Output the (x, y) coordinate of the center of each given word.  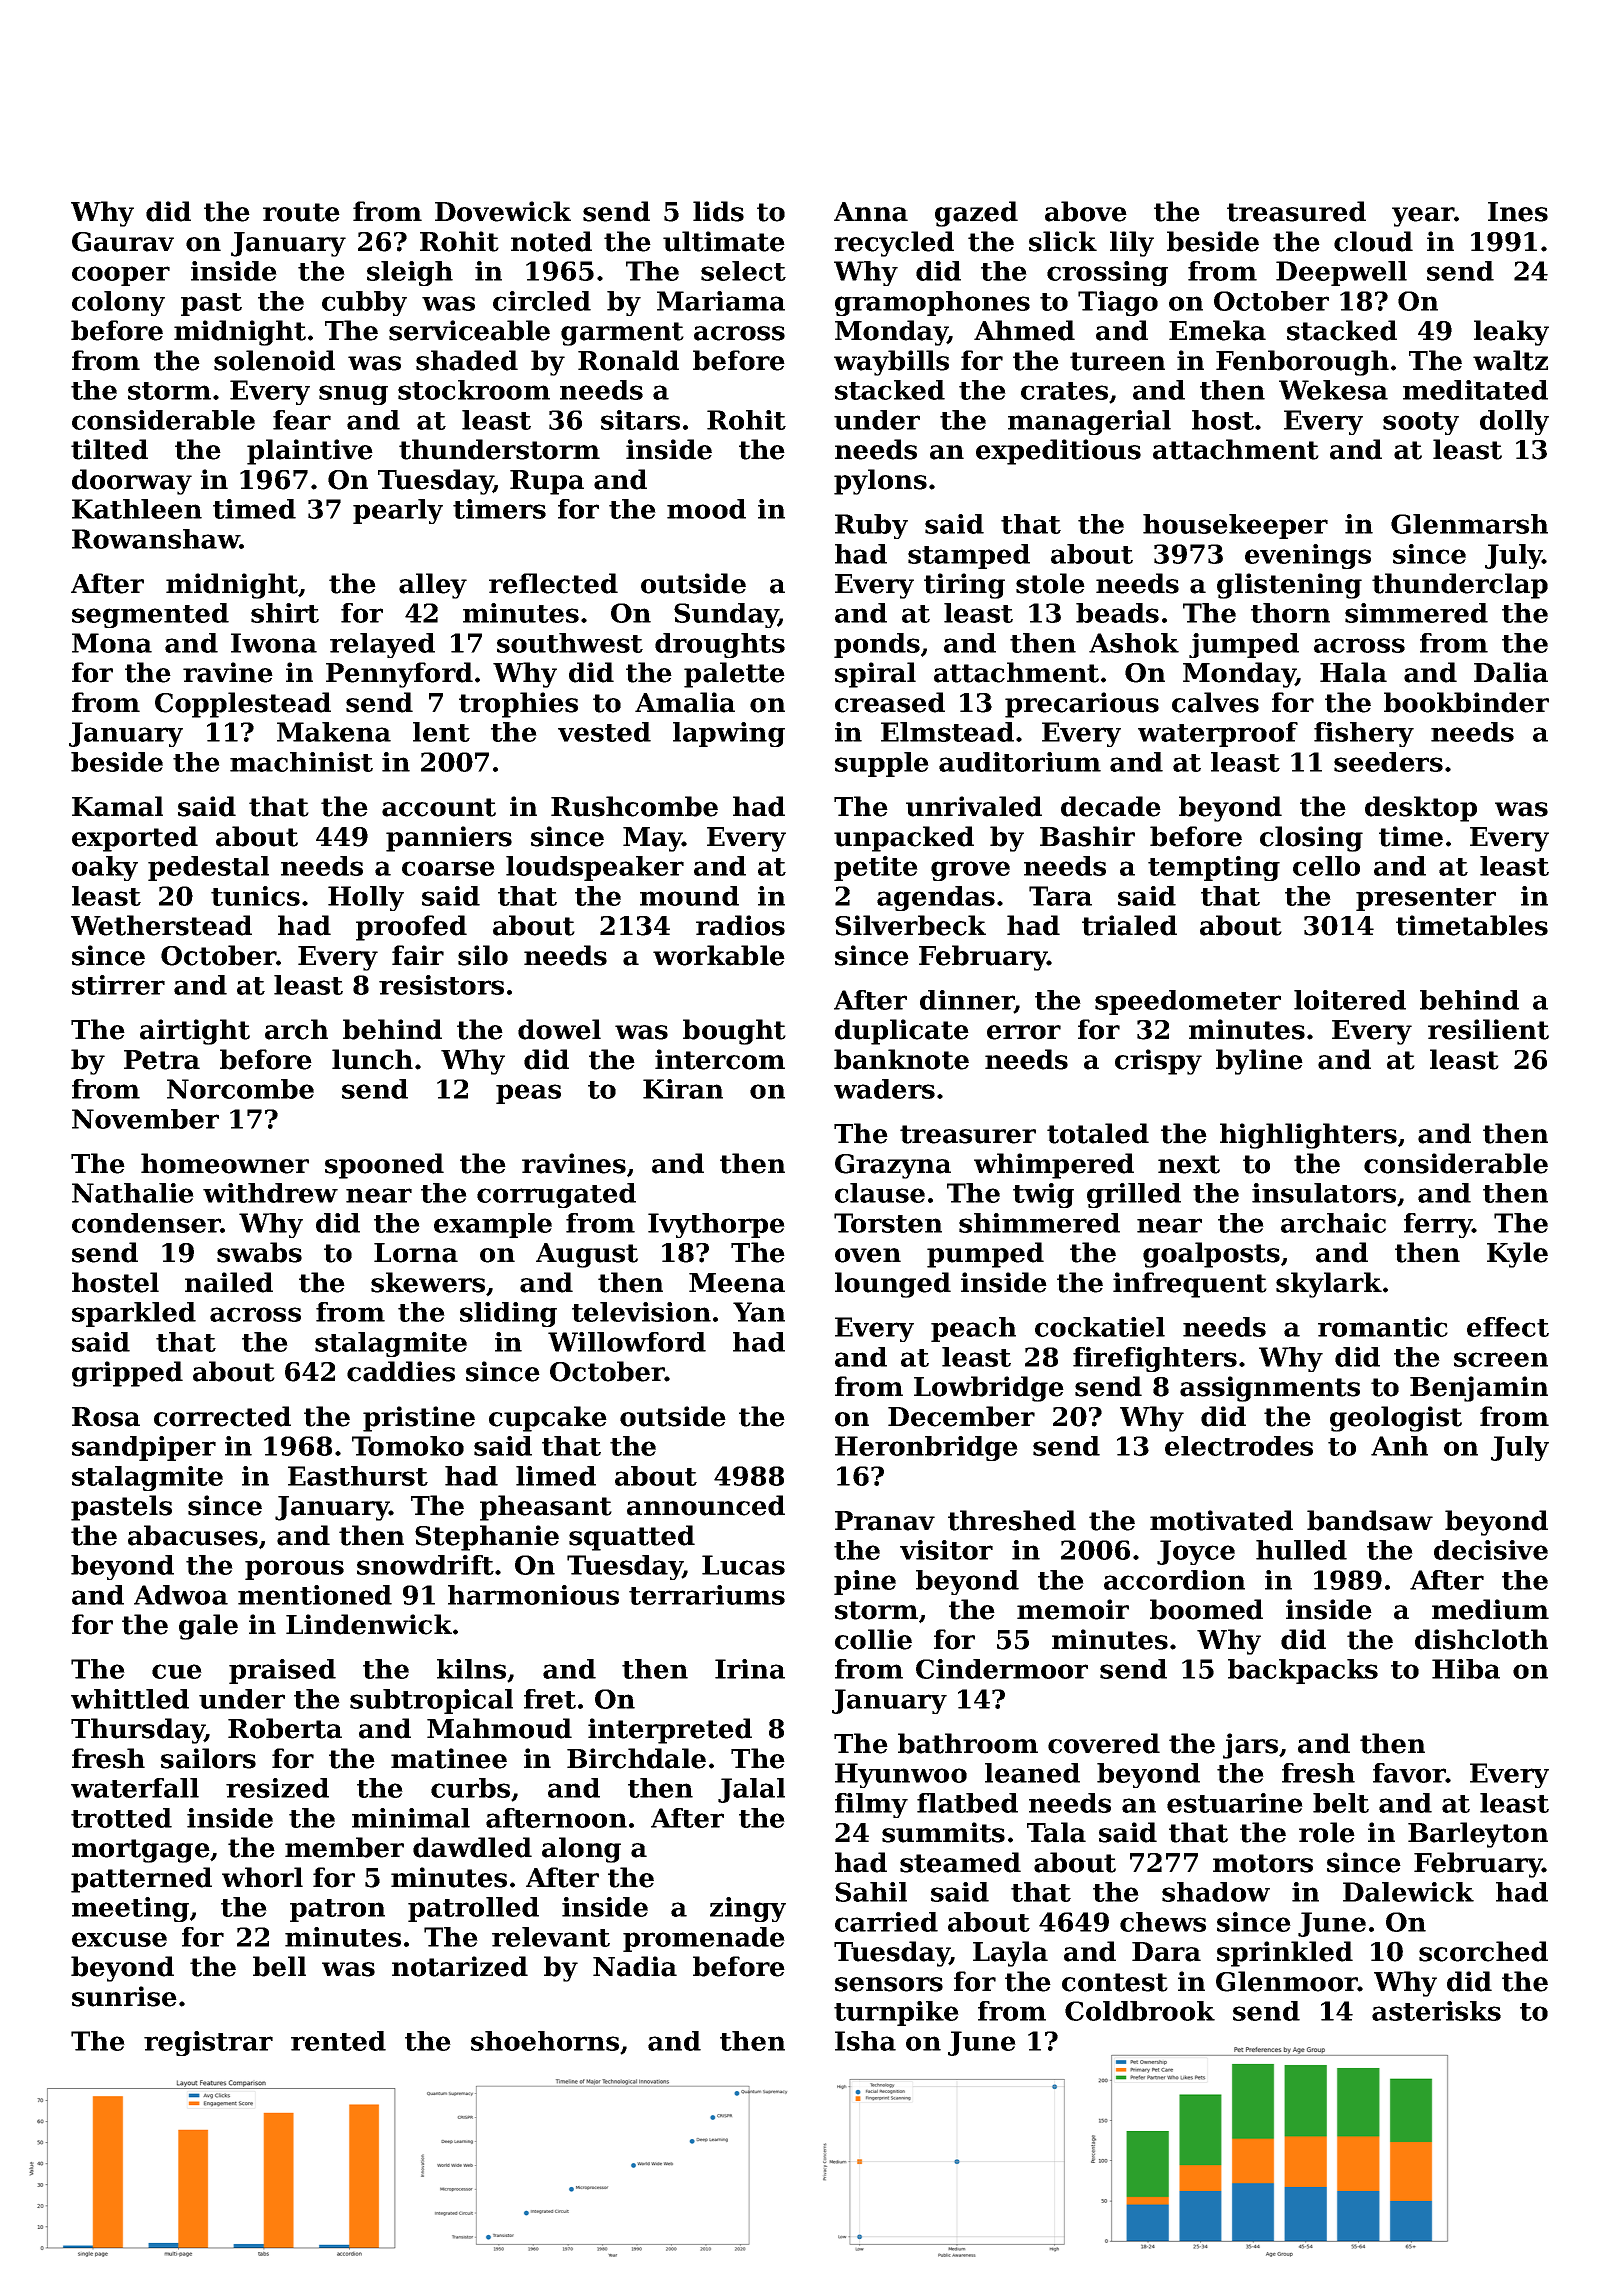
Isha (865, 2041)
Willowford (627, 1342)
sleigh (410, 273)
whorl (262, 1877)
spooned (384, 1166)
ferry (1438, 1225)
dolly (1514, 422)
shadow (1216, 1892)
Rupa (547, 482)
